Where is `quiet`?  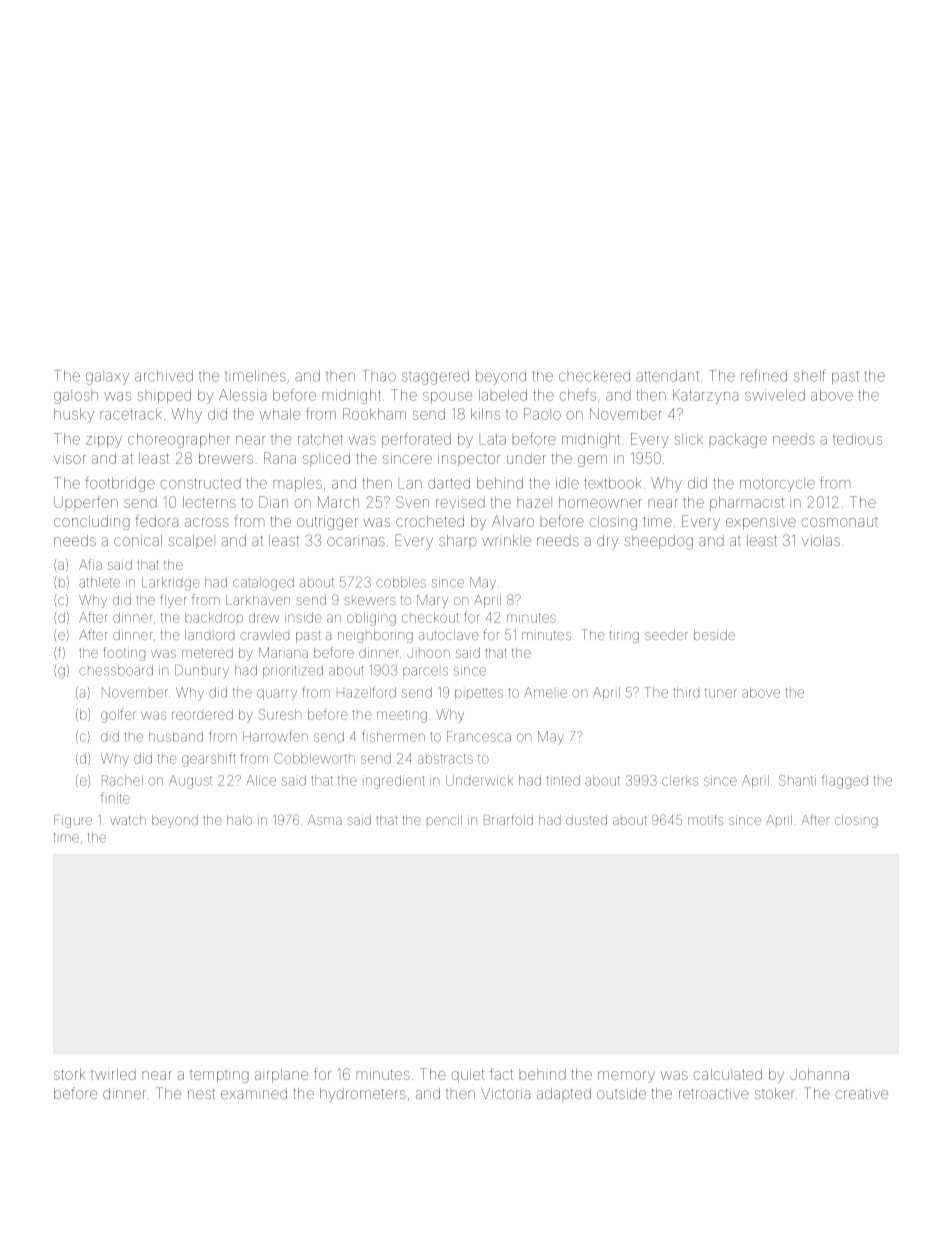
quiet is located at coordinates (467, 1076).
